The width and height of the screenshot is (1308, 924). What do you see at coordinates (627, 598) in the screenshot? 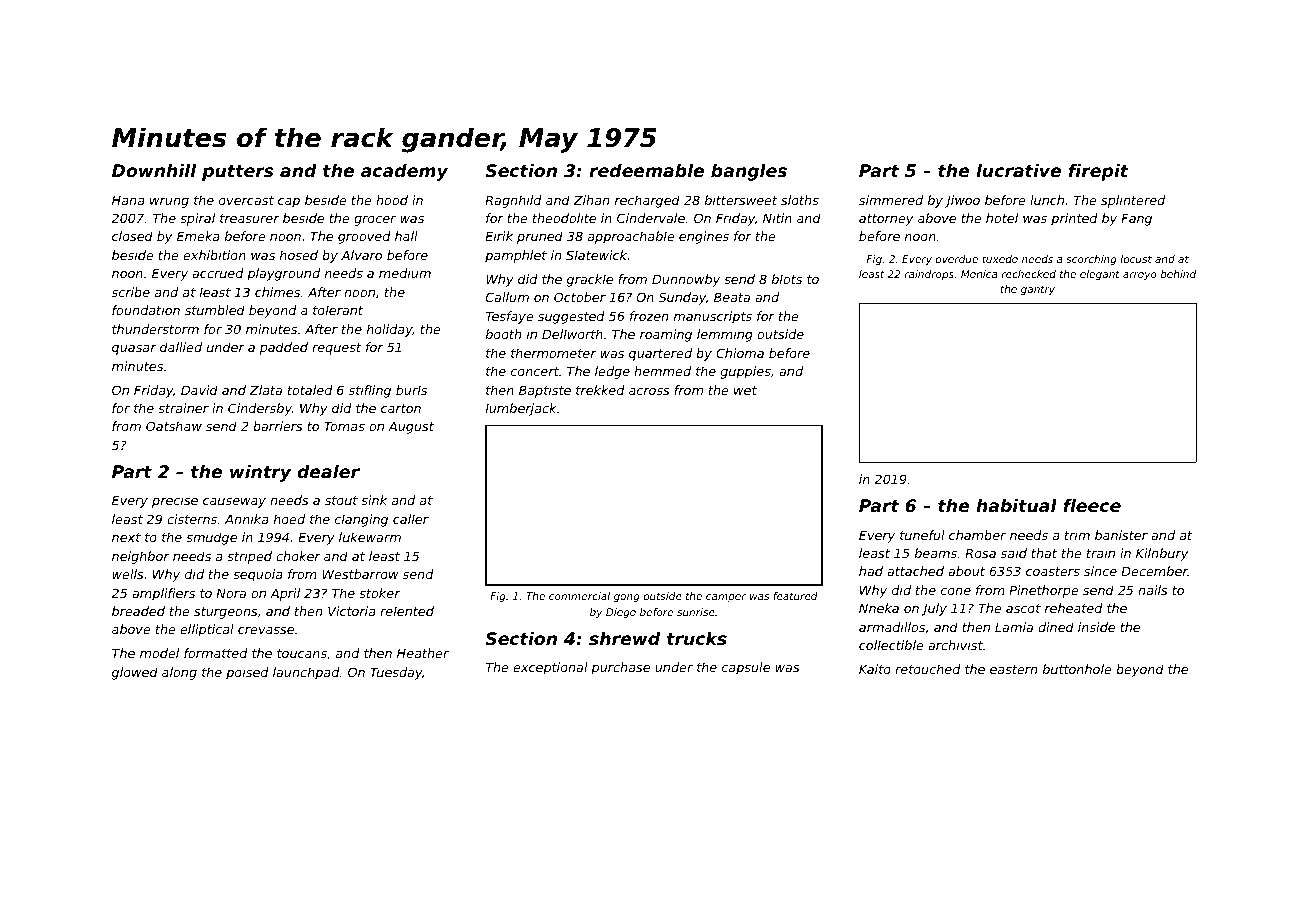
I see `gong` at bounding box center [627, 598].
